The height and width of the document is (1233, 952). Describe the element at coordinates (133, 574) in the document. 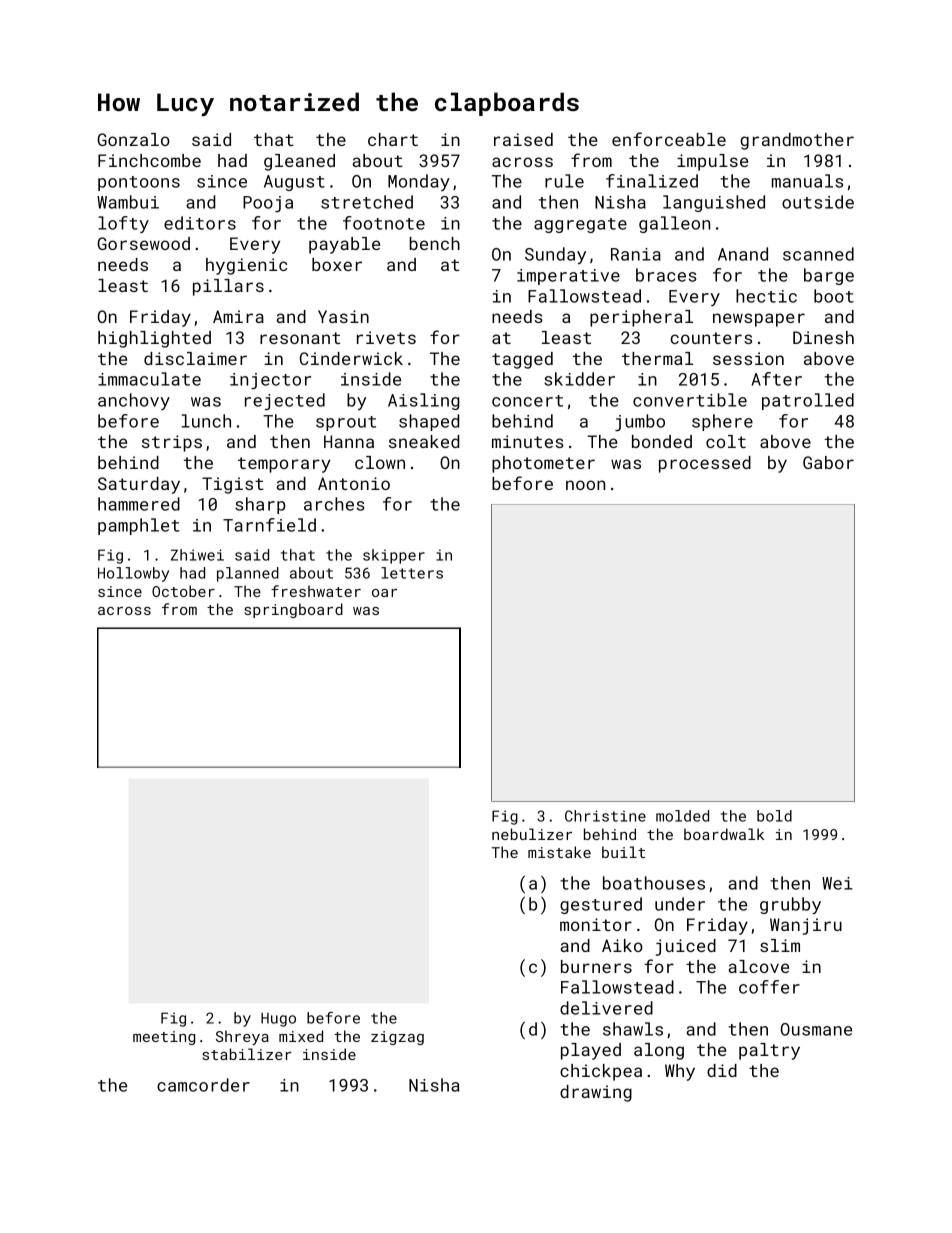

I see `Hollowby` at that location.
